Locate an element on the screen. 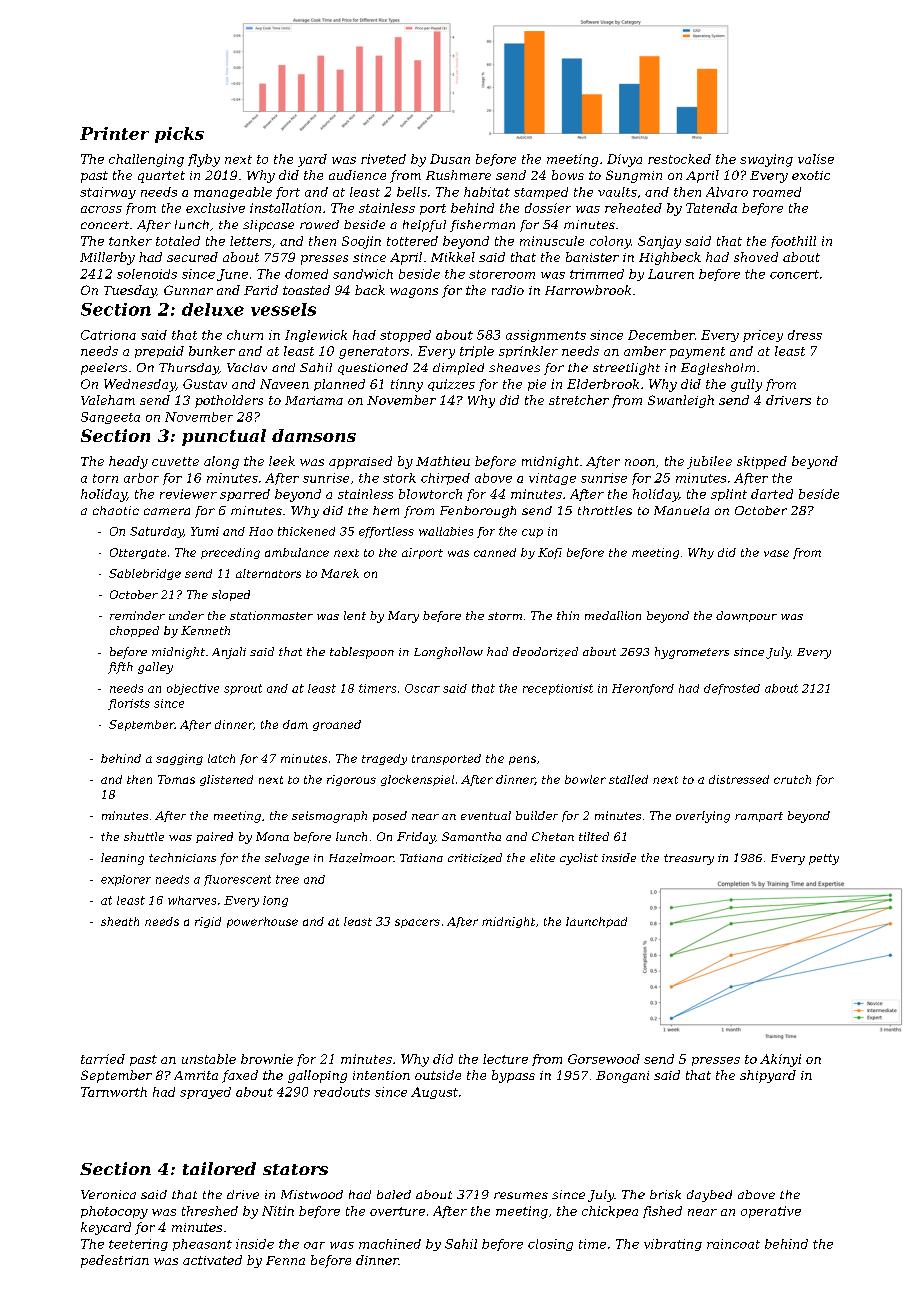 The width and height of the screenshot is (924, 1308). Marek is located at coordinates (340, 573).
